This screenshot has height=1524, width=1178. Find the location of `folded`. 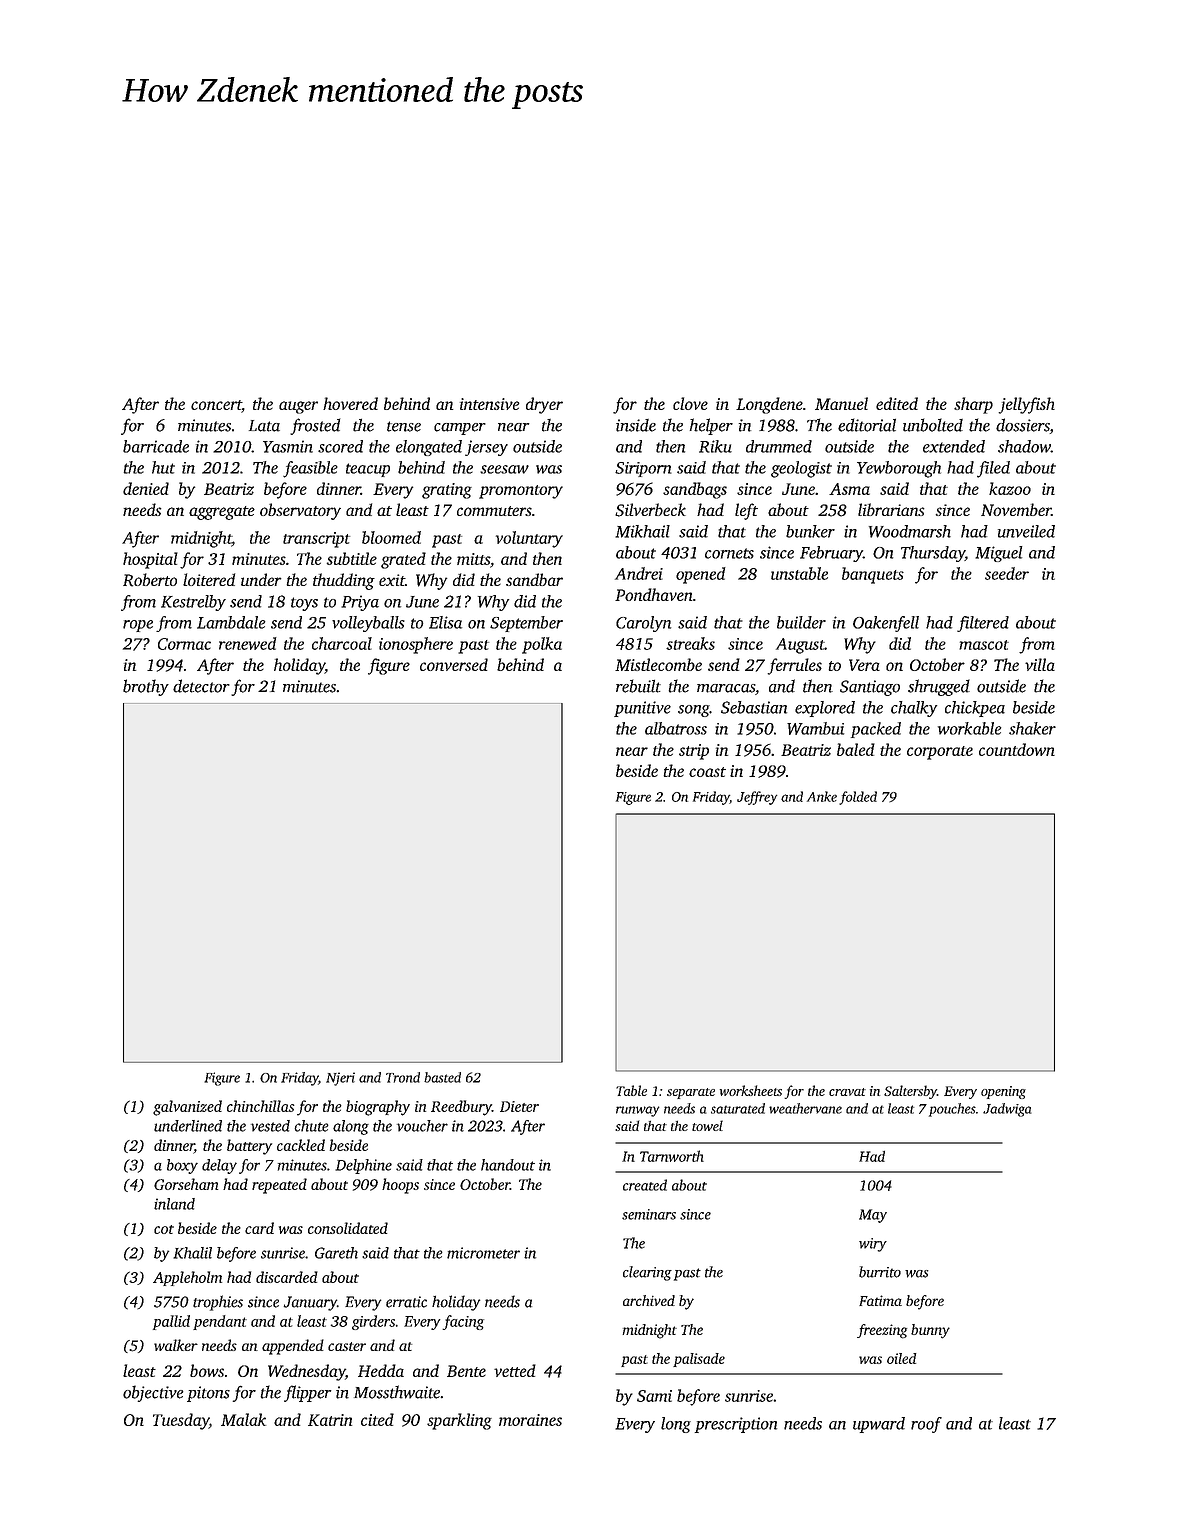

folded is located at coordinates (858, 798).
